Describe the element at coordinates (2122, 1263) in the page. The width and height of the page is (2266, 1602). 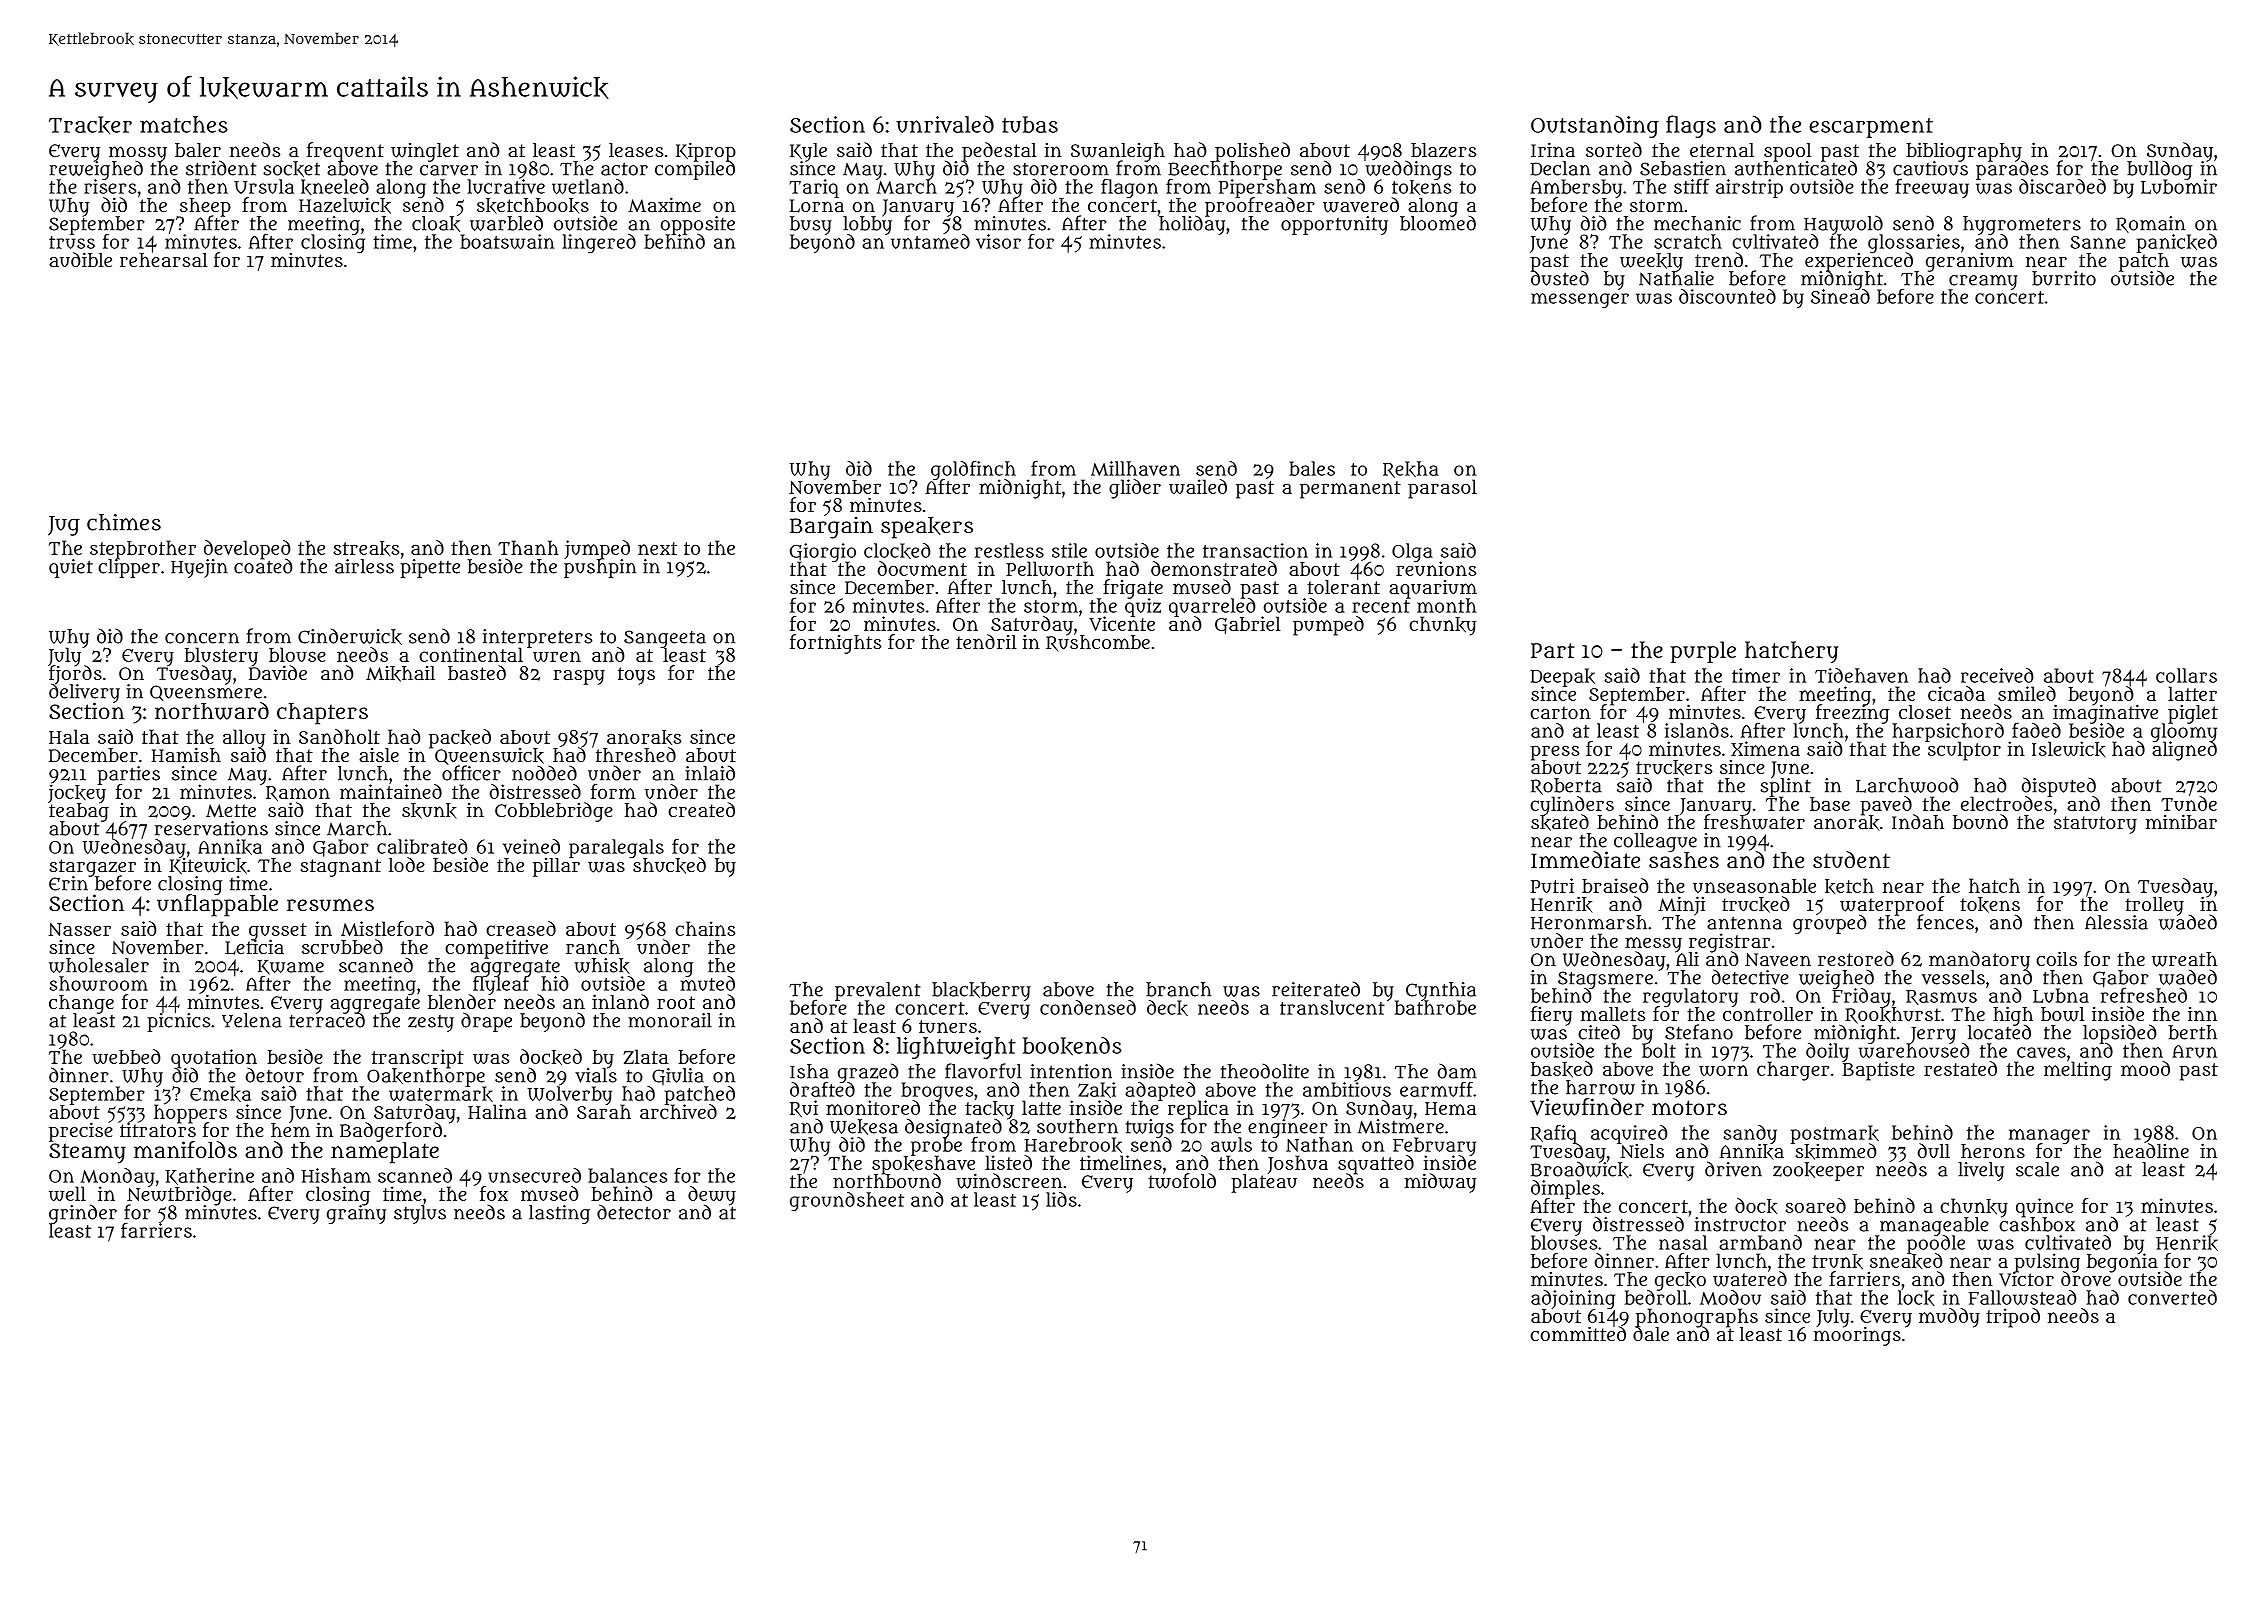
I see `begonia` at that location.
